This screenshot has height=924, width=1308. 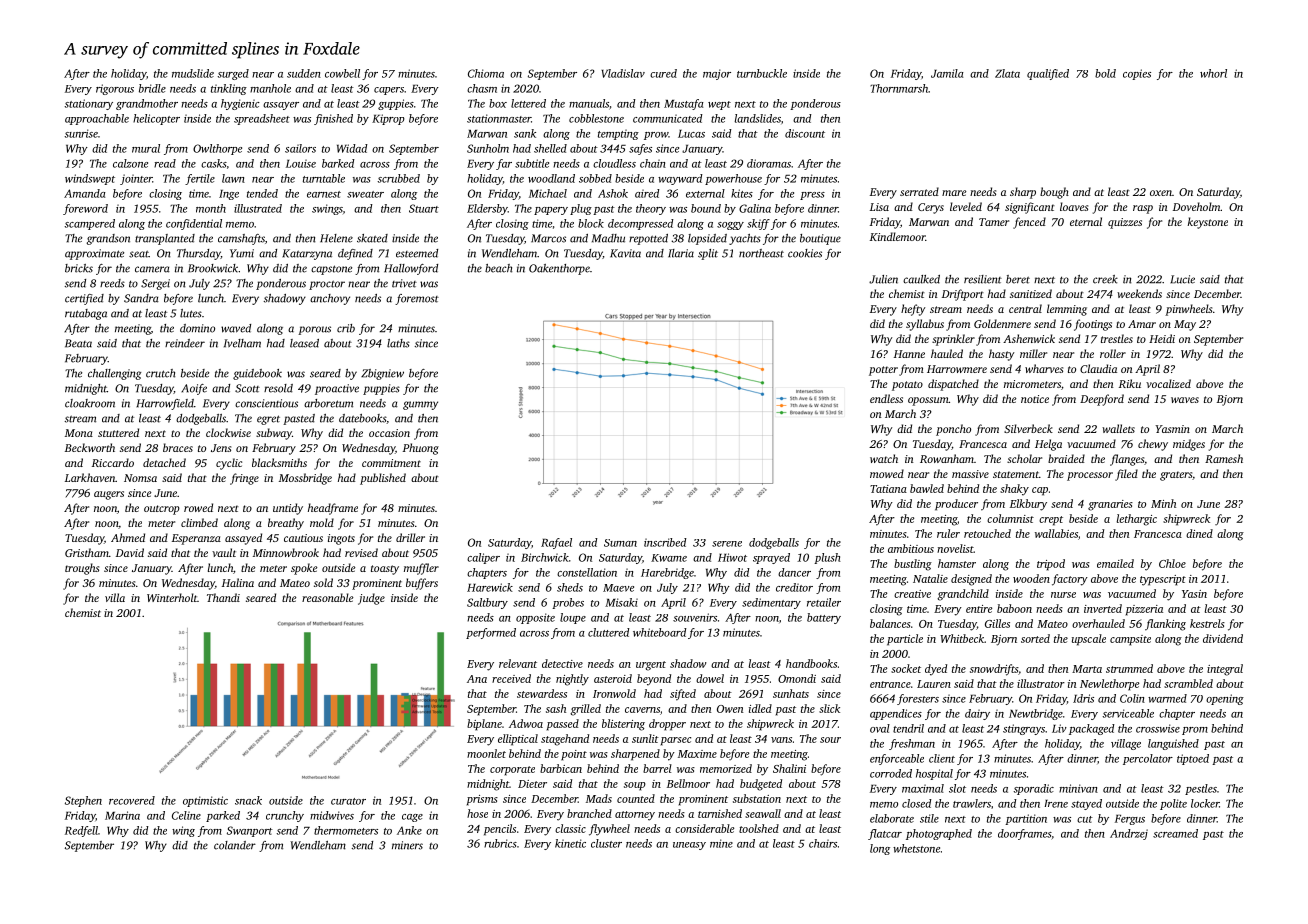 What do you see at coordinates (623, 73) in the screenshot?
I see `Vladislav` at bounding box center [623, 73].
